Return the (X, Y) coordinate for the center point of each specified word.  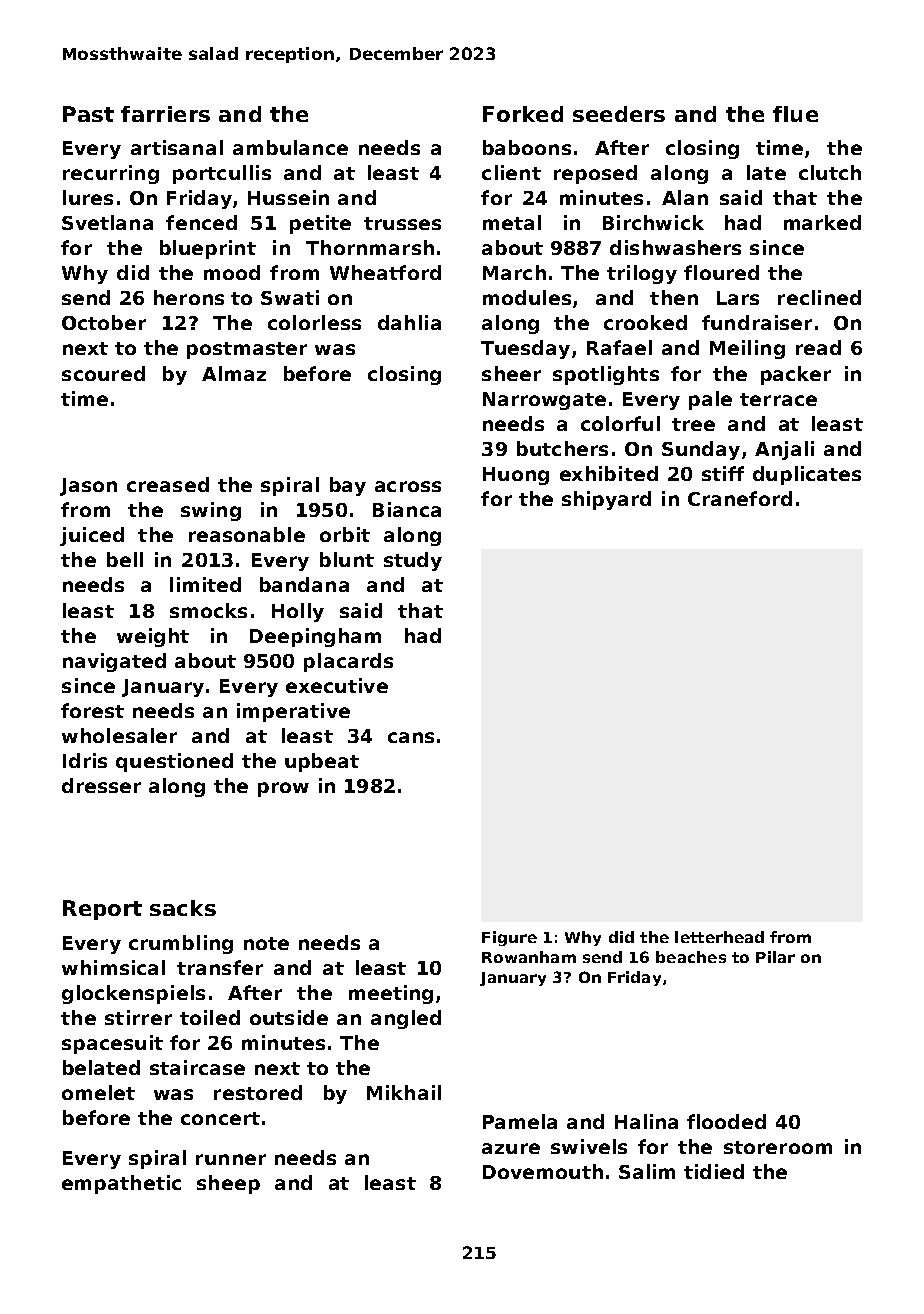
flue (795, 114)
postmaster (247, 350)
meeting (391, 994)
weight (153, 637)
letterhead (719, 937)
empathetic (121, 1184)
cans (411, 737)
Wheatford (385, 272)
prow (283, 789)
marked (822, 222)
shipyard (606, 500)
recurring (111, 174)
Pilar (775, 957)
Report (102, 910)
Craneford (740, 498)
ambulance (290, 147)
